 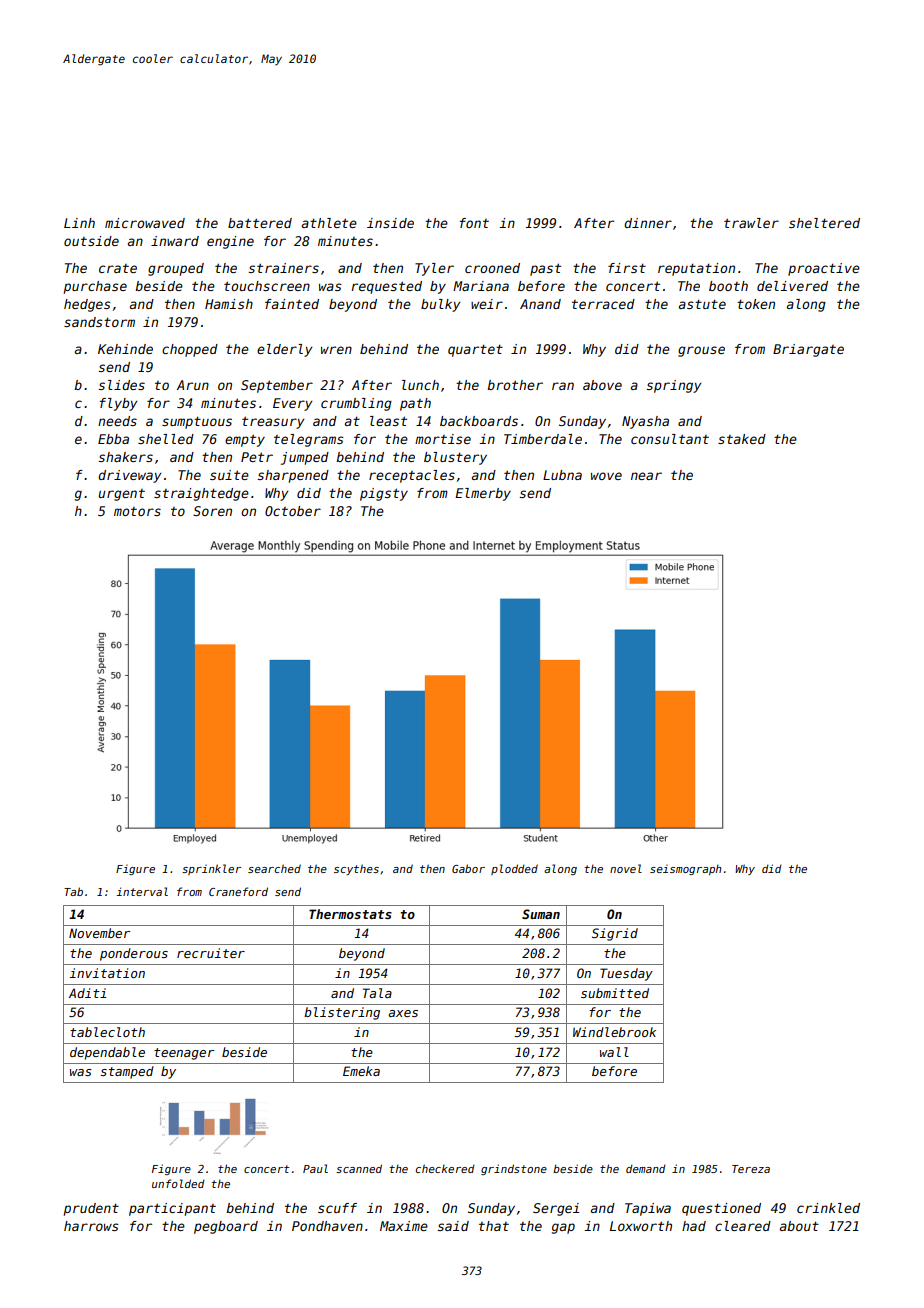 I want to click on shakers, so click(x=126, y=457).
